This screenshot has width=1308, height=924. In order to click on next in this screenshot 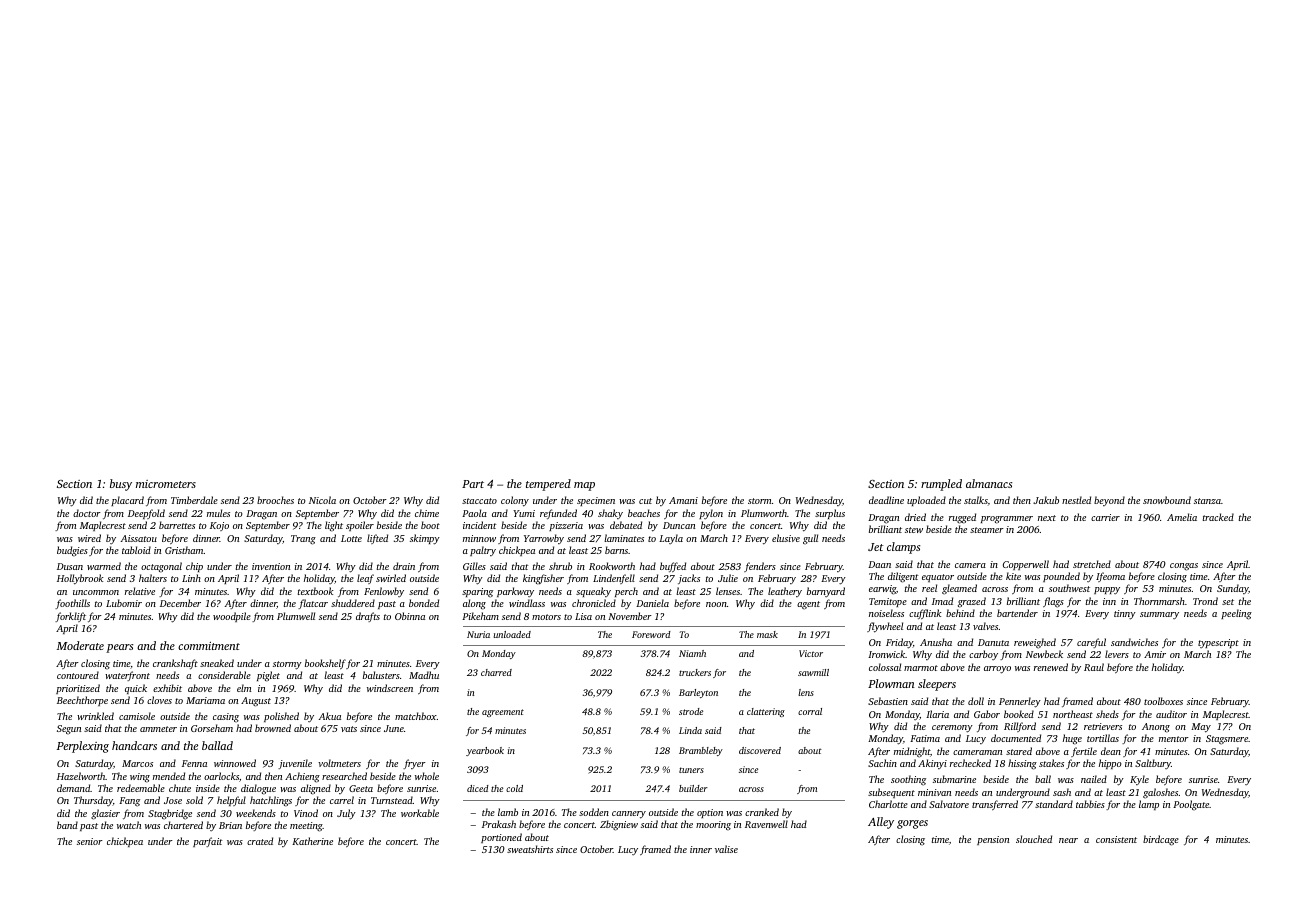, I will do `click(1047, 518)`.
